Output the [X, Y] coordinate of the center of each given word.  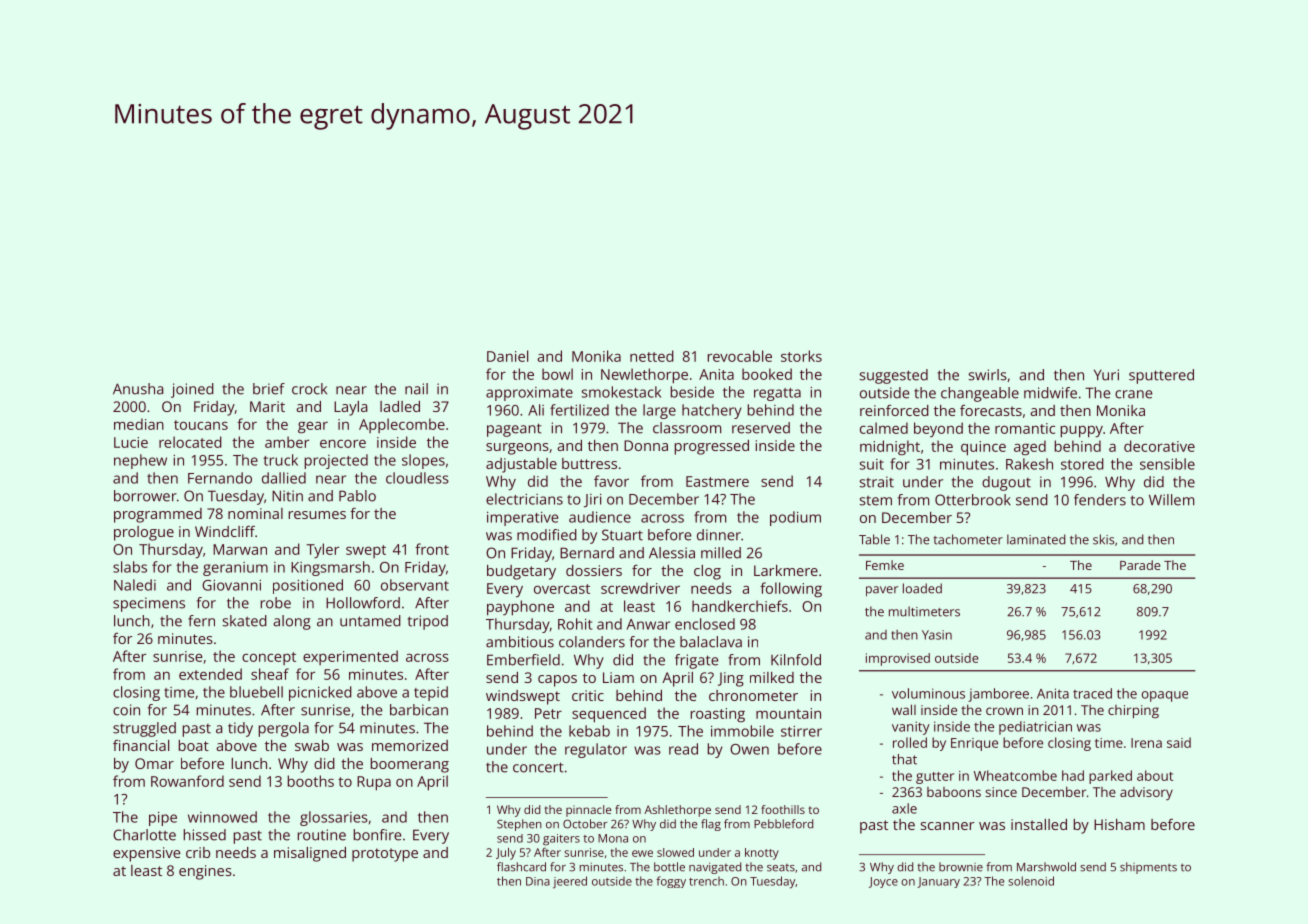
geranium [235, 569]
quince [983, 448]
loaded [922, 588]
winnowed [222, 817]
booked [767, 374]
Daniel [507, 356]
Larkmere [786, 570]
